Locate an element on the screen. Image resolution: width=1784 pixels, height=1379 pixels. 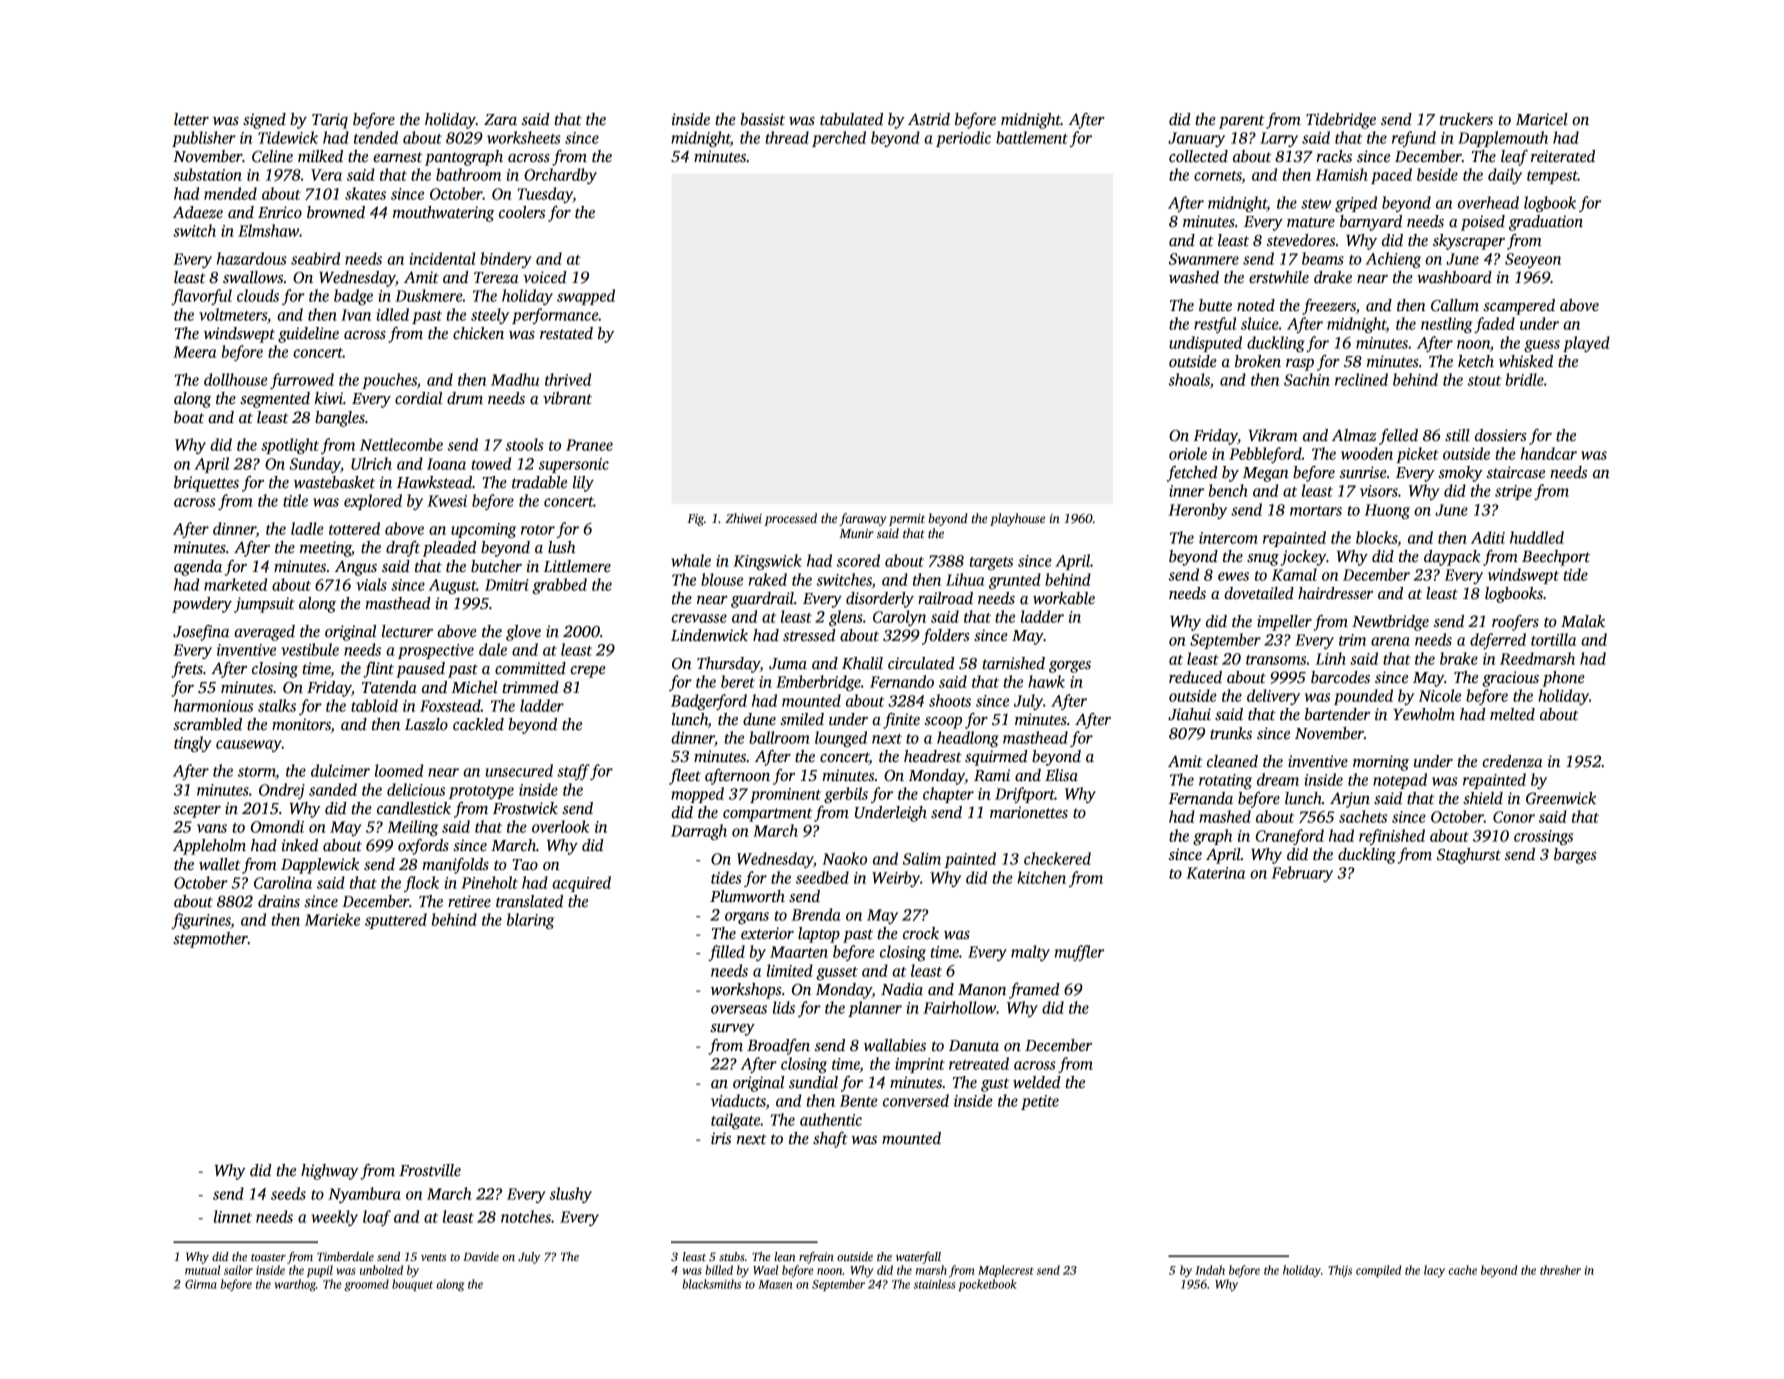
filled is located at coordinates (726, 953).
